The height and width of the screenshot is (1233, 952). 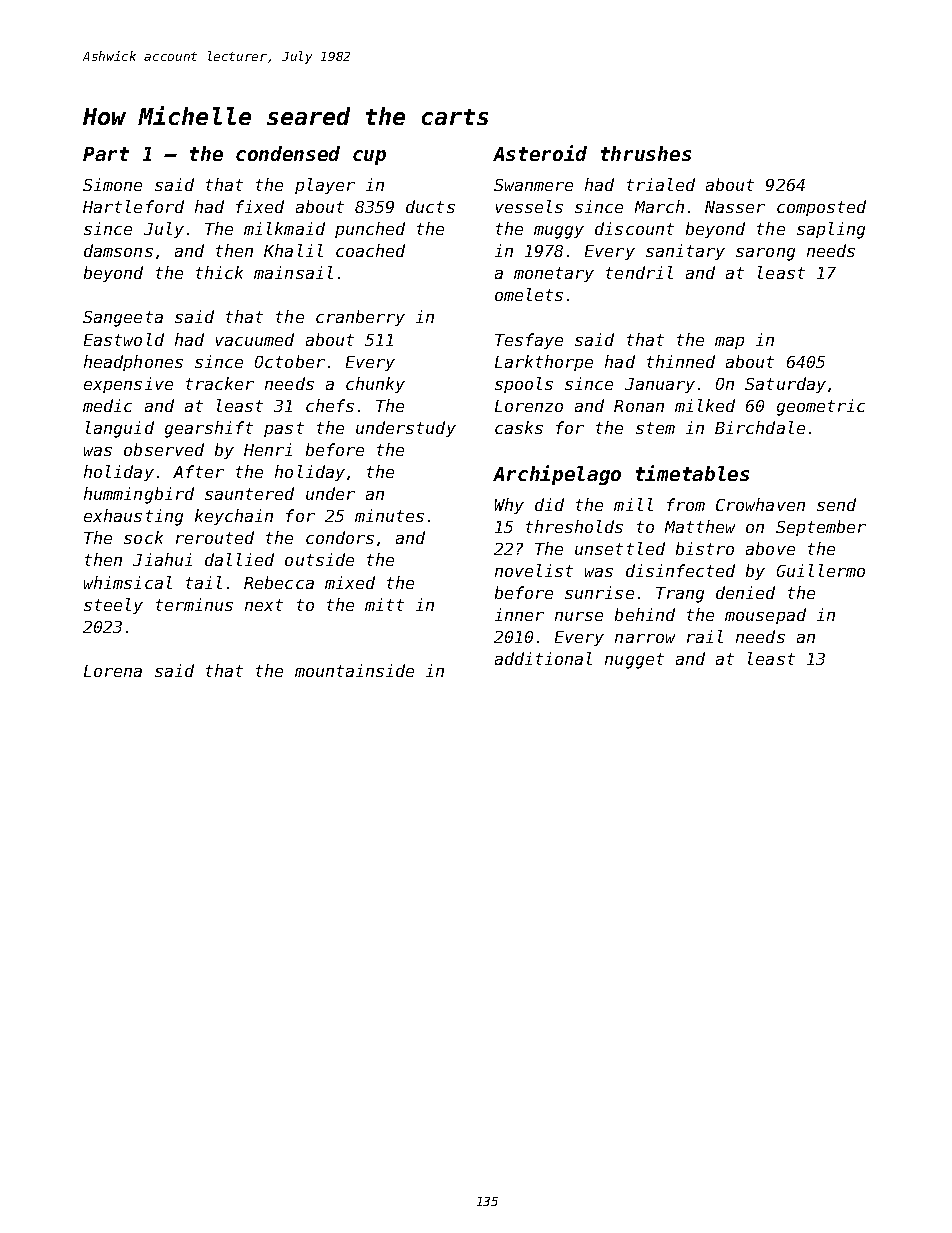 I want to click on muggy, so click(x=559, y=232).
